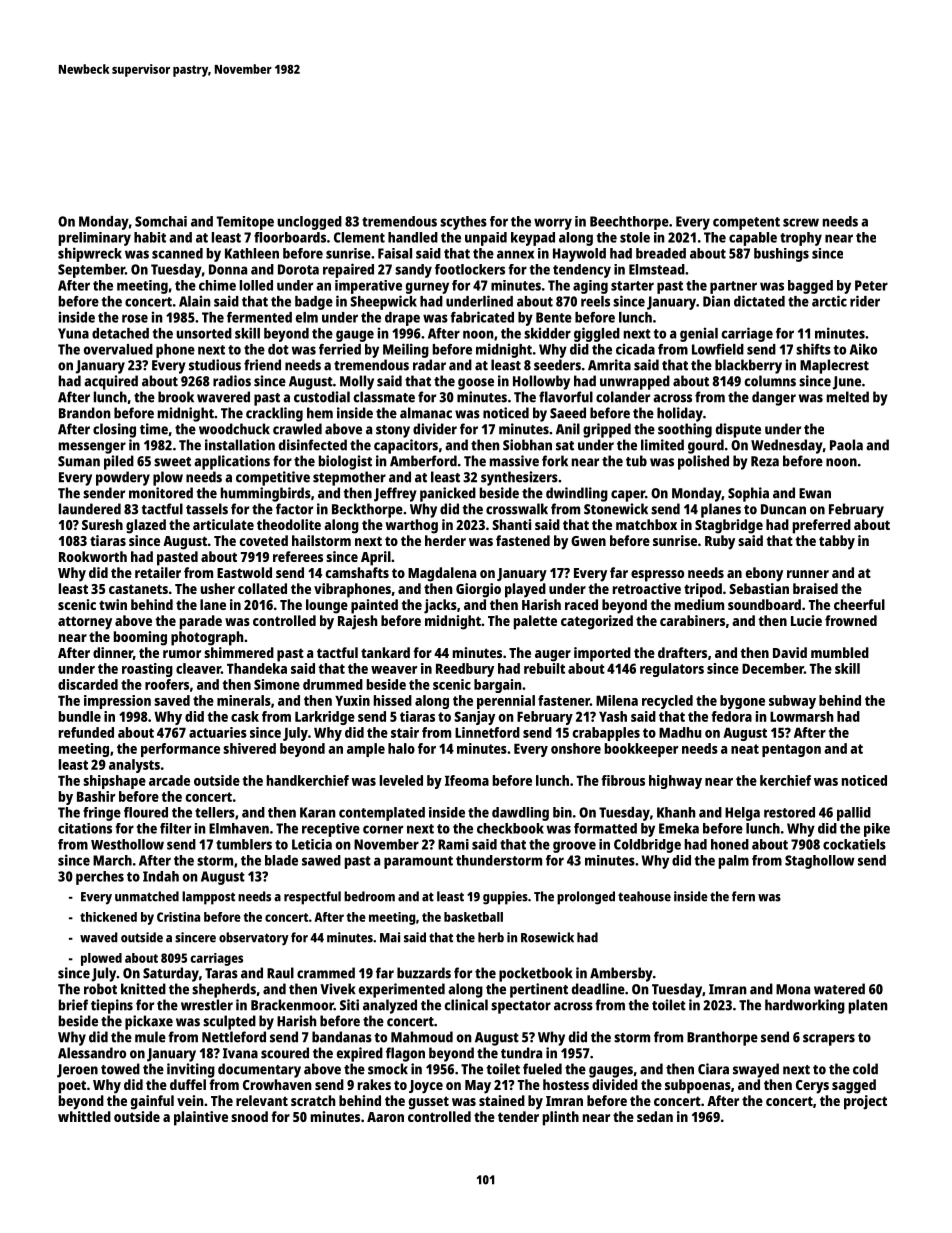 The width and height of the screenshot is (952, 1233). What do you see at coordinates (120, 333) in the screenshot?
I see `detached` at bounding box center [120, 333].
